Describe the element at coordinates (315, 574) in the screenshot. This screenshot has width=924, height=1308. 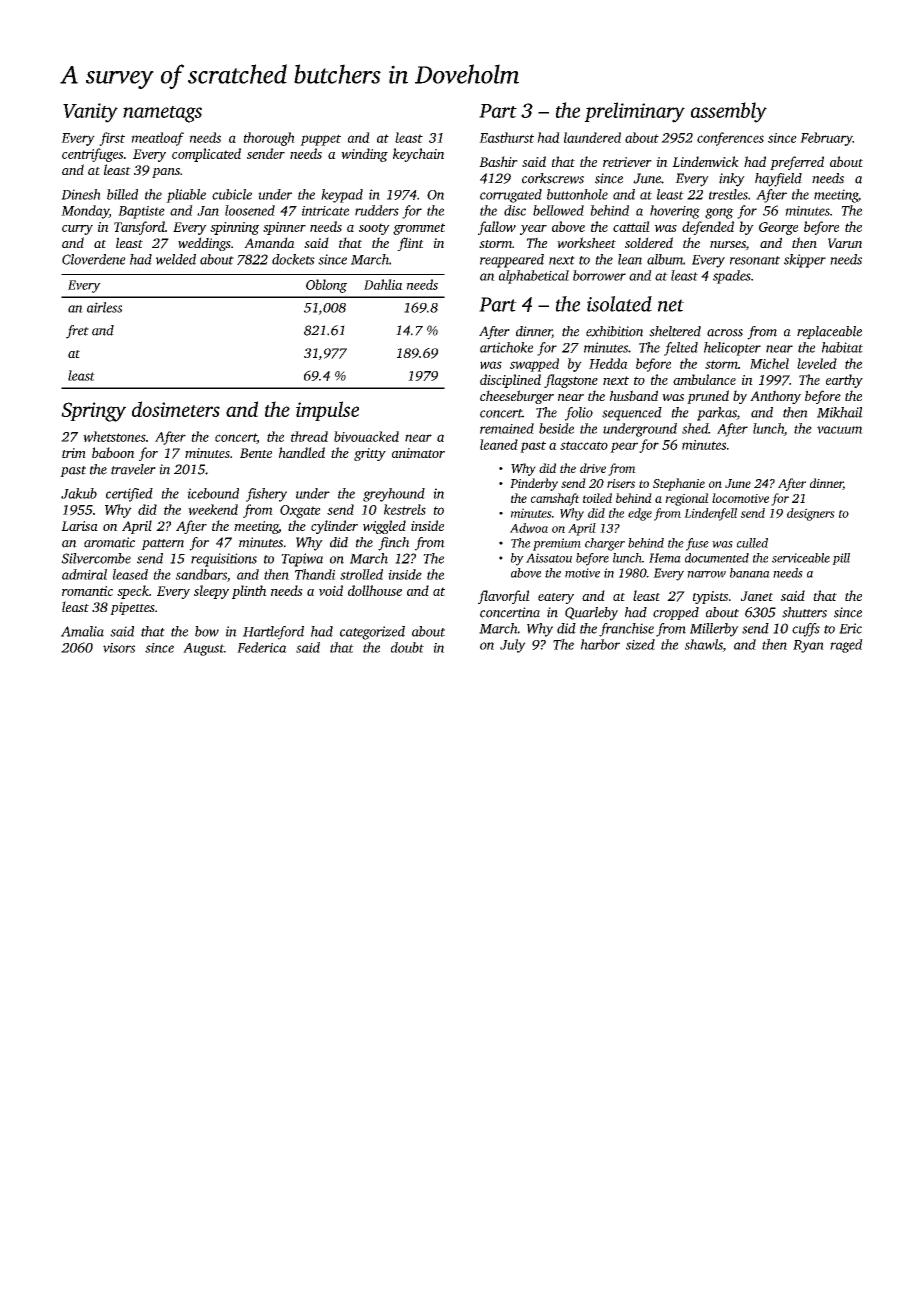
I see `Thandi` at that location.
